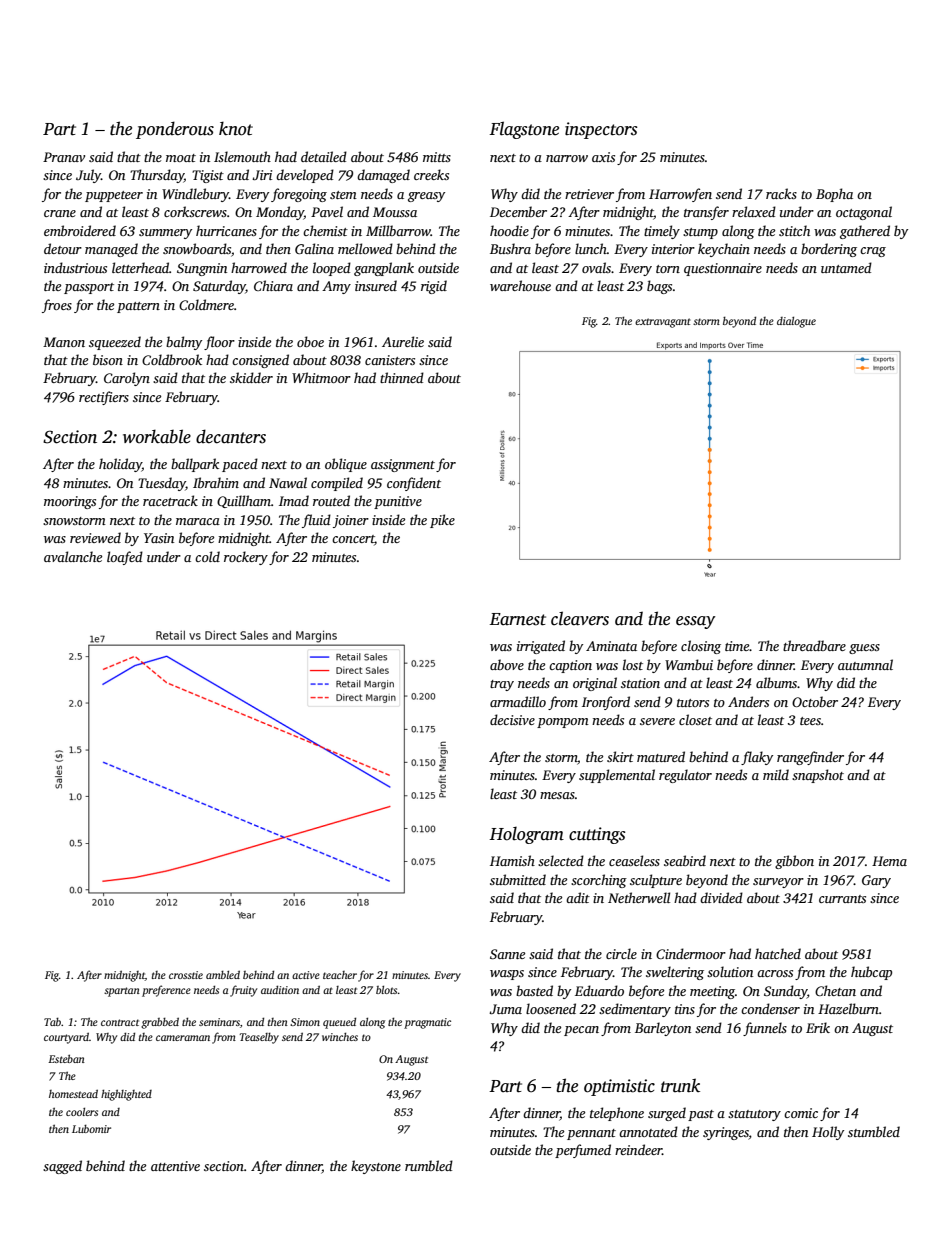 The image size is (952, 1233). What do you see at coordinates (680, 195) in the page?
I see `Harrowfen` at bounding box center [680, 195].
